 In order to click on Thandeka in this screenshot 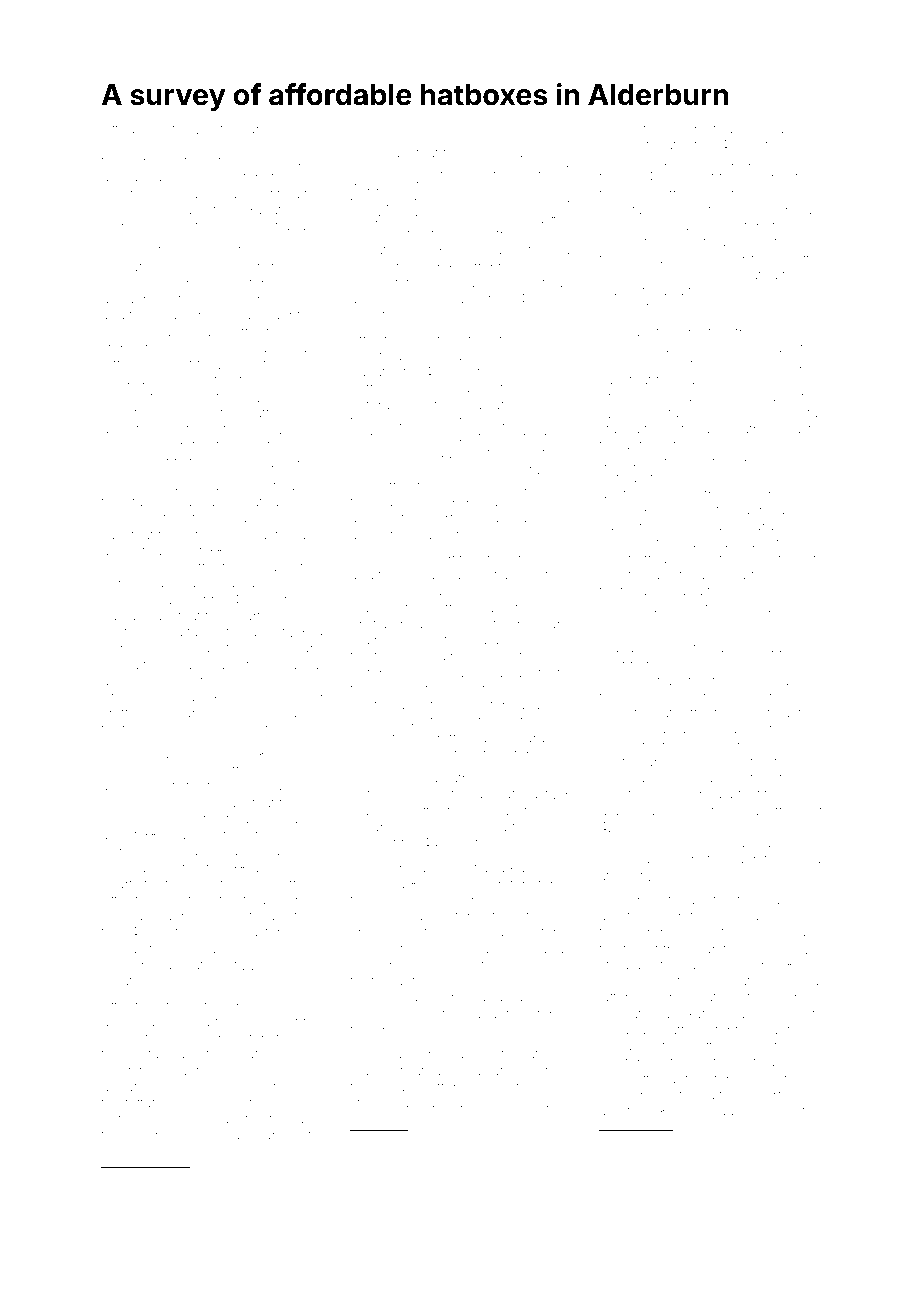, I will do `click(471, 672)`.
